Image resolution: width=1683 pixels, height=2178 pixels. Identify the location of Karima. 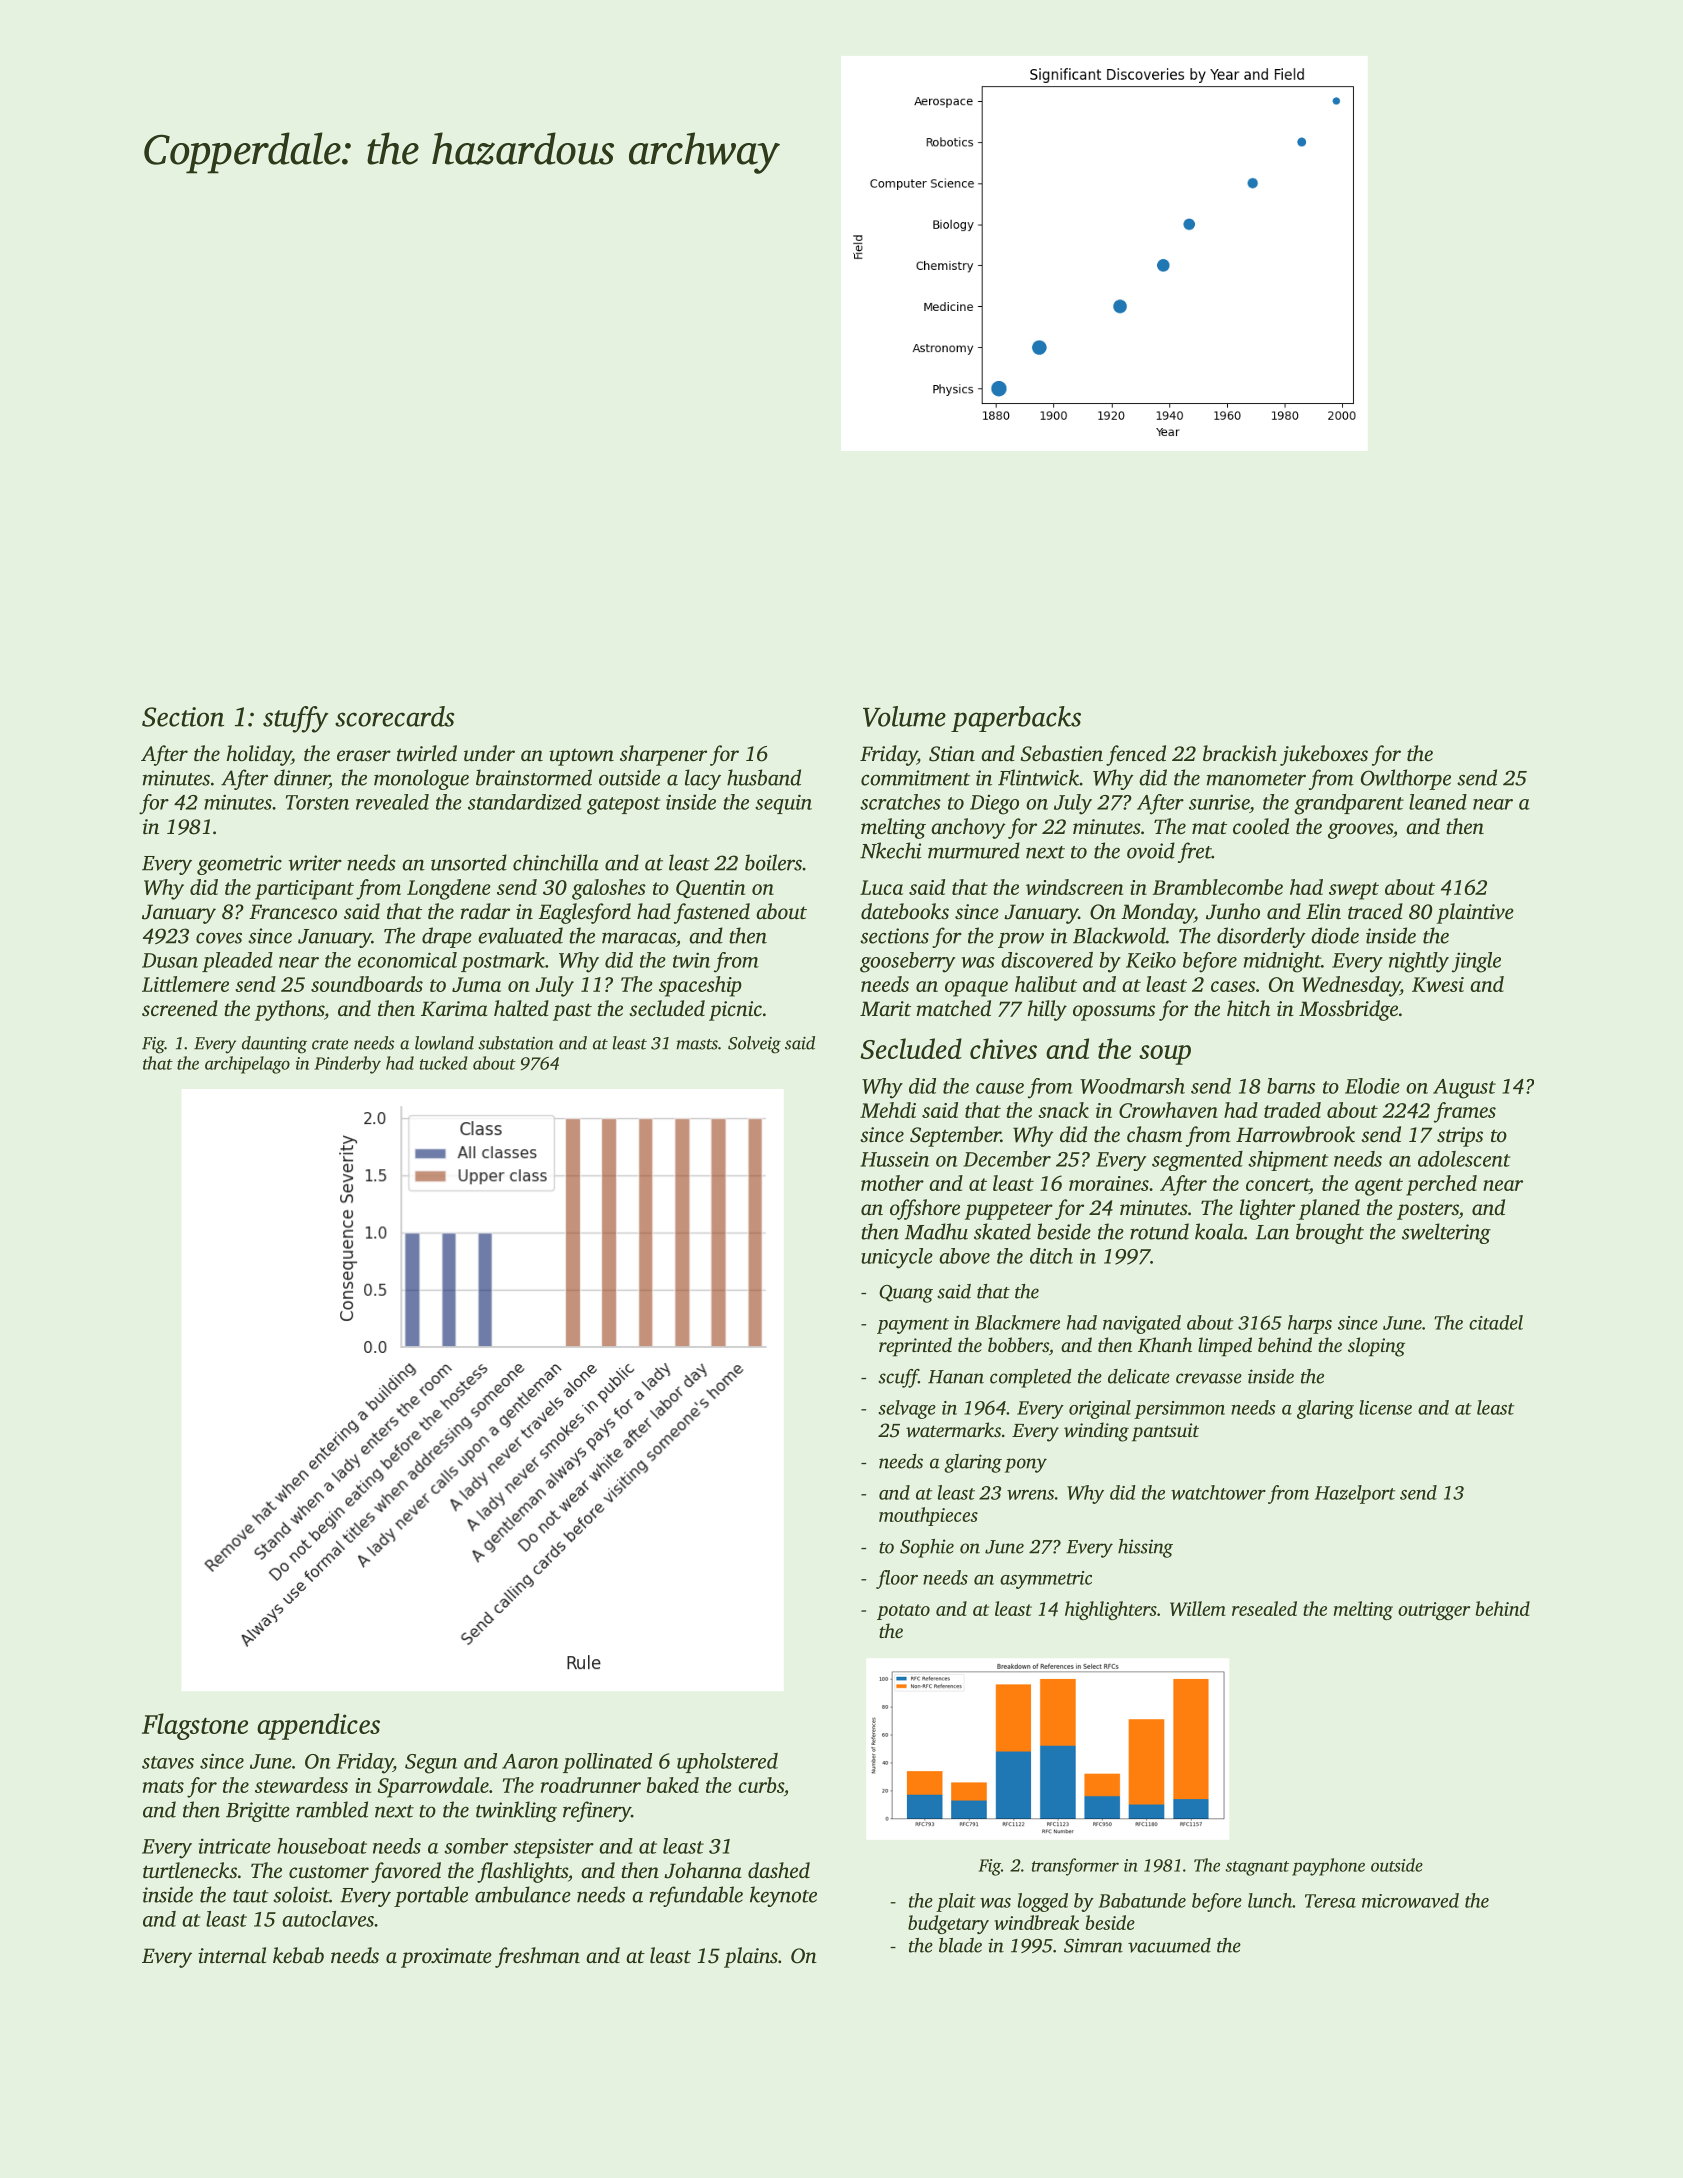
(454, 1009).
